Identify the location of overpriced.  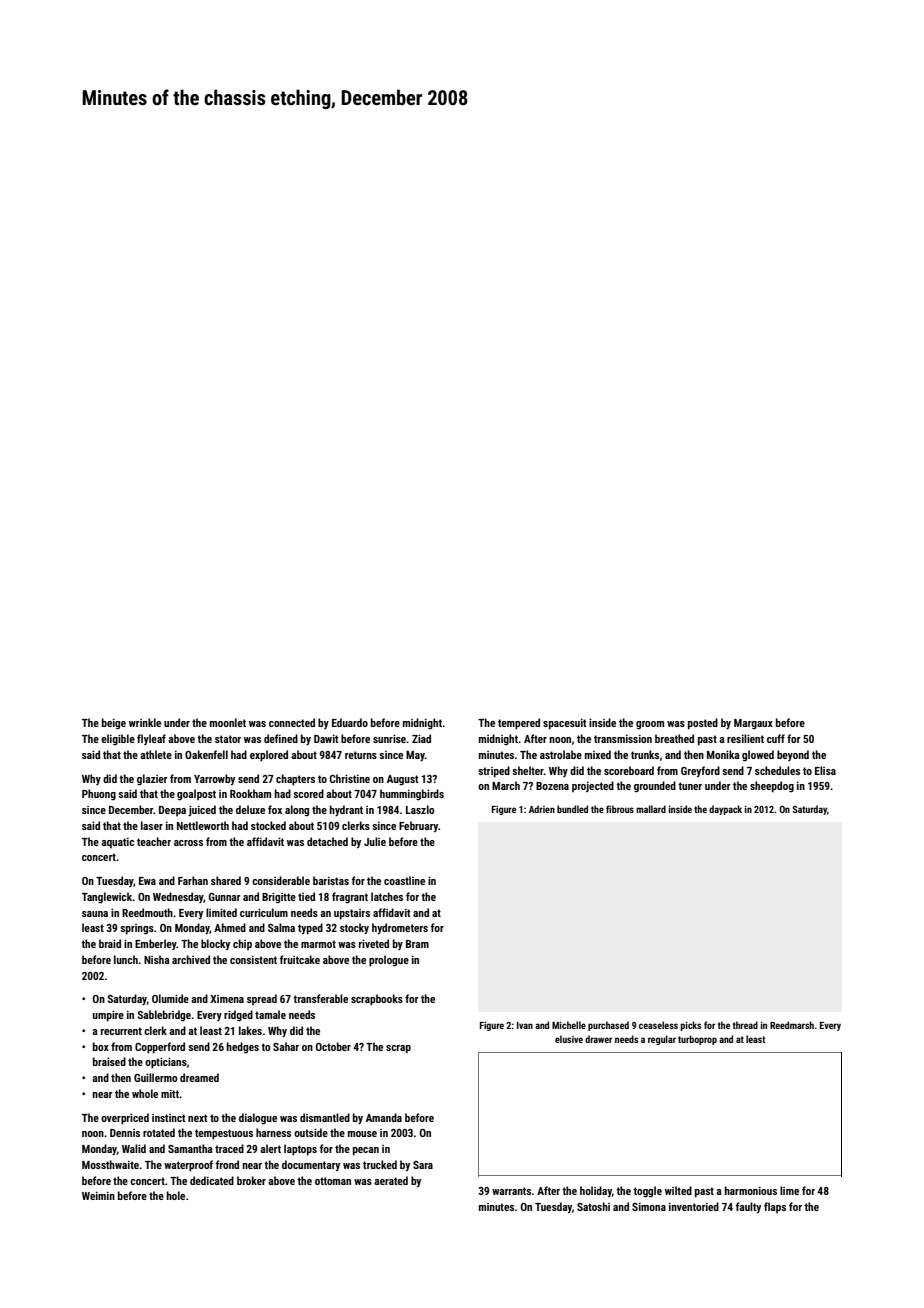
(125, 1119).
